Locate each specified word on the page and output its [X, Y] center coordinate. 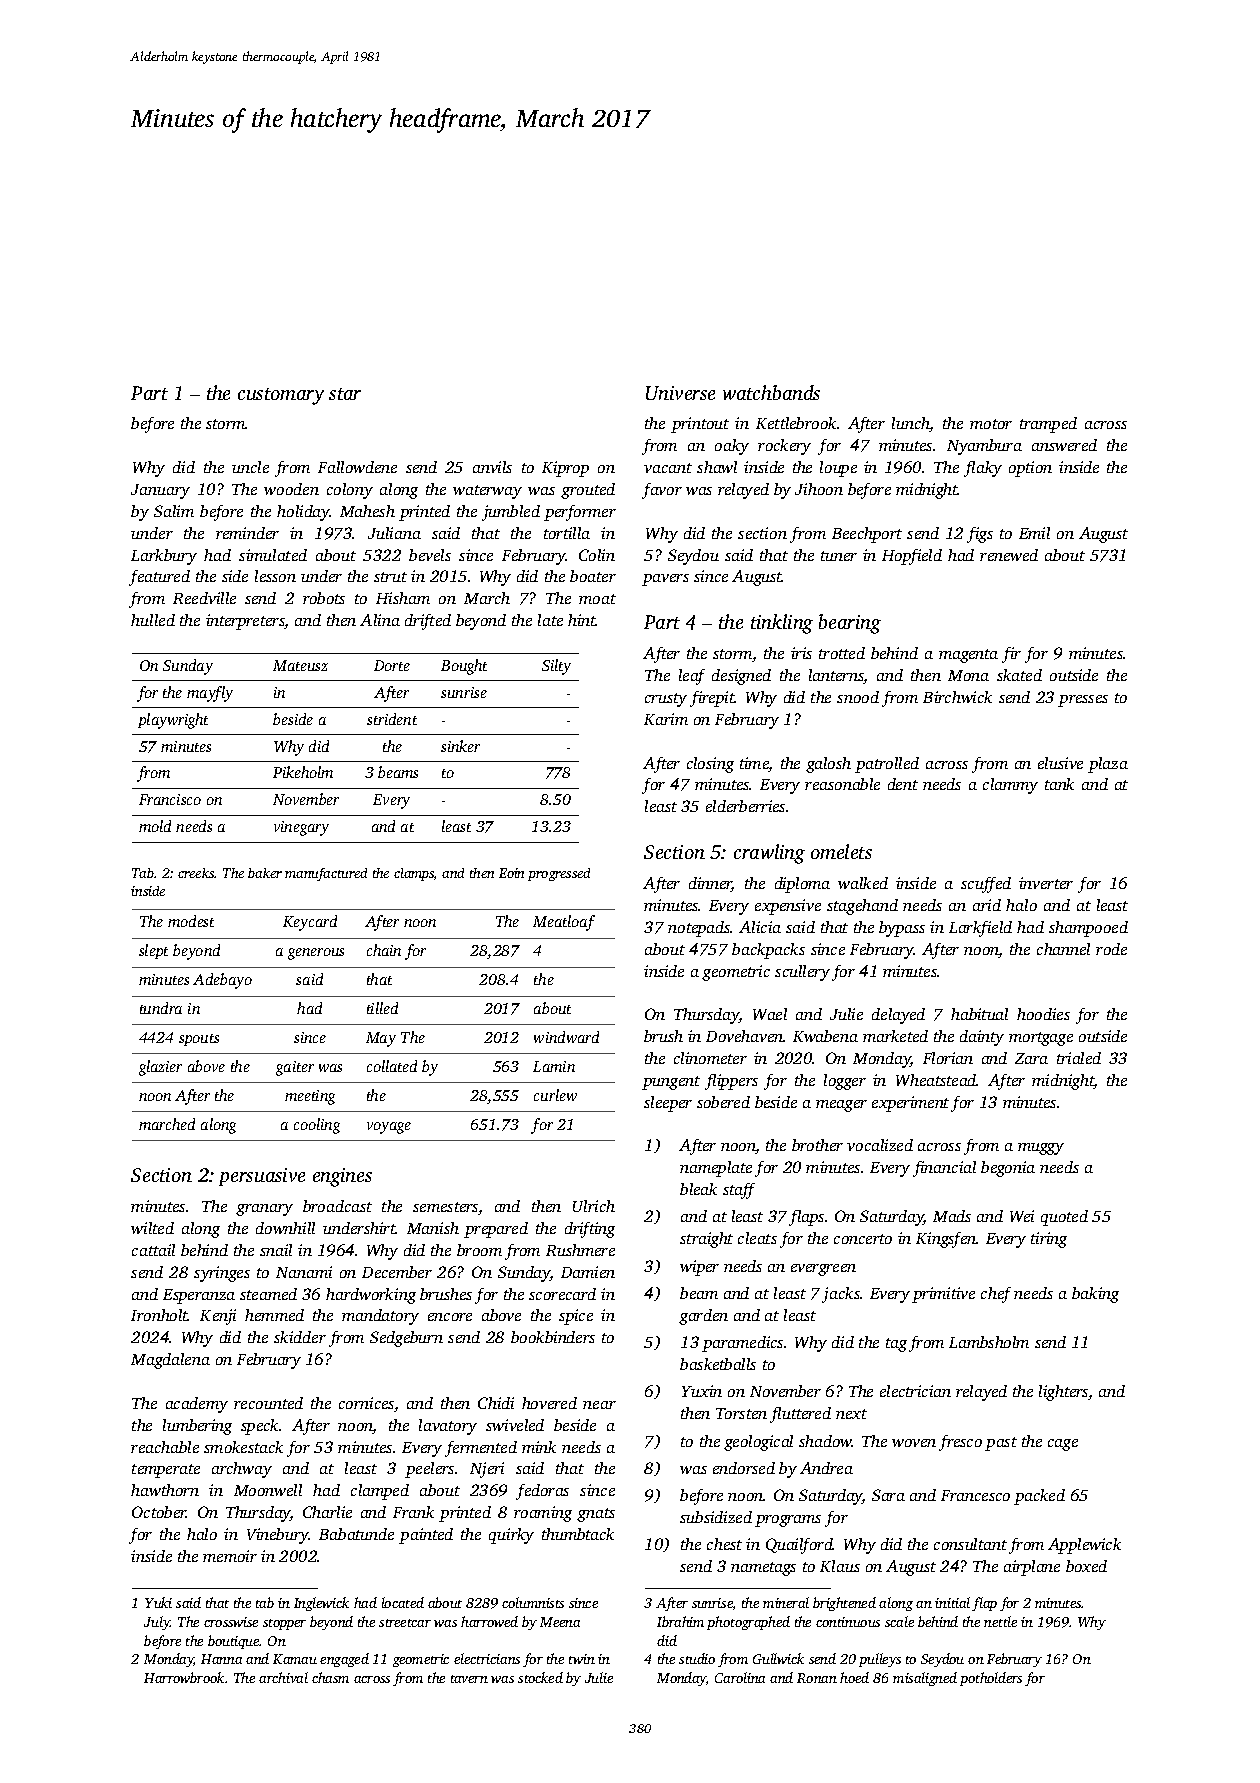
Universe [680, 393]
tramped [1048, 425]
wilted [152, 1228]
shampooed [1088, 929]
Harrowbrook [184, 1677]
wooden [291, 489]
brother [817, 1145]
